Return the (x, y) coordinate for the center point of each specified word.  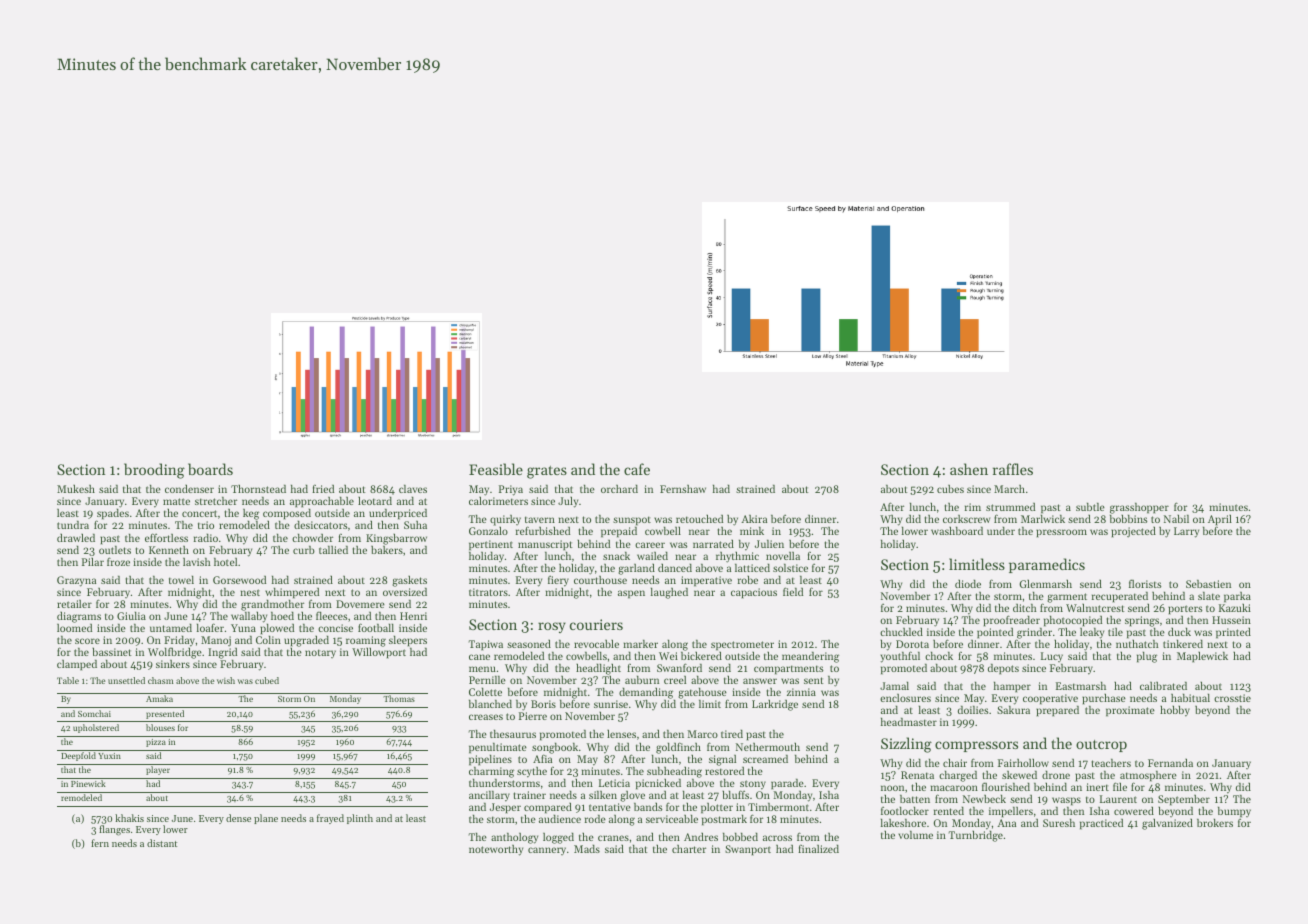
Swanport (748, 850)
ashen (969, 469)
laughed (669, 593)
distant (162, 843)
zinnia (801, 692)
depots (1003, 669)
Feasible (496, 469)
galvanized (1167, 824)
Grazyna (76, 581)
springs (1142, 621)
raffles (1013, 469)
